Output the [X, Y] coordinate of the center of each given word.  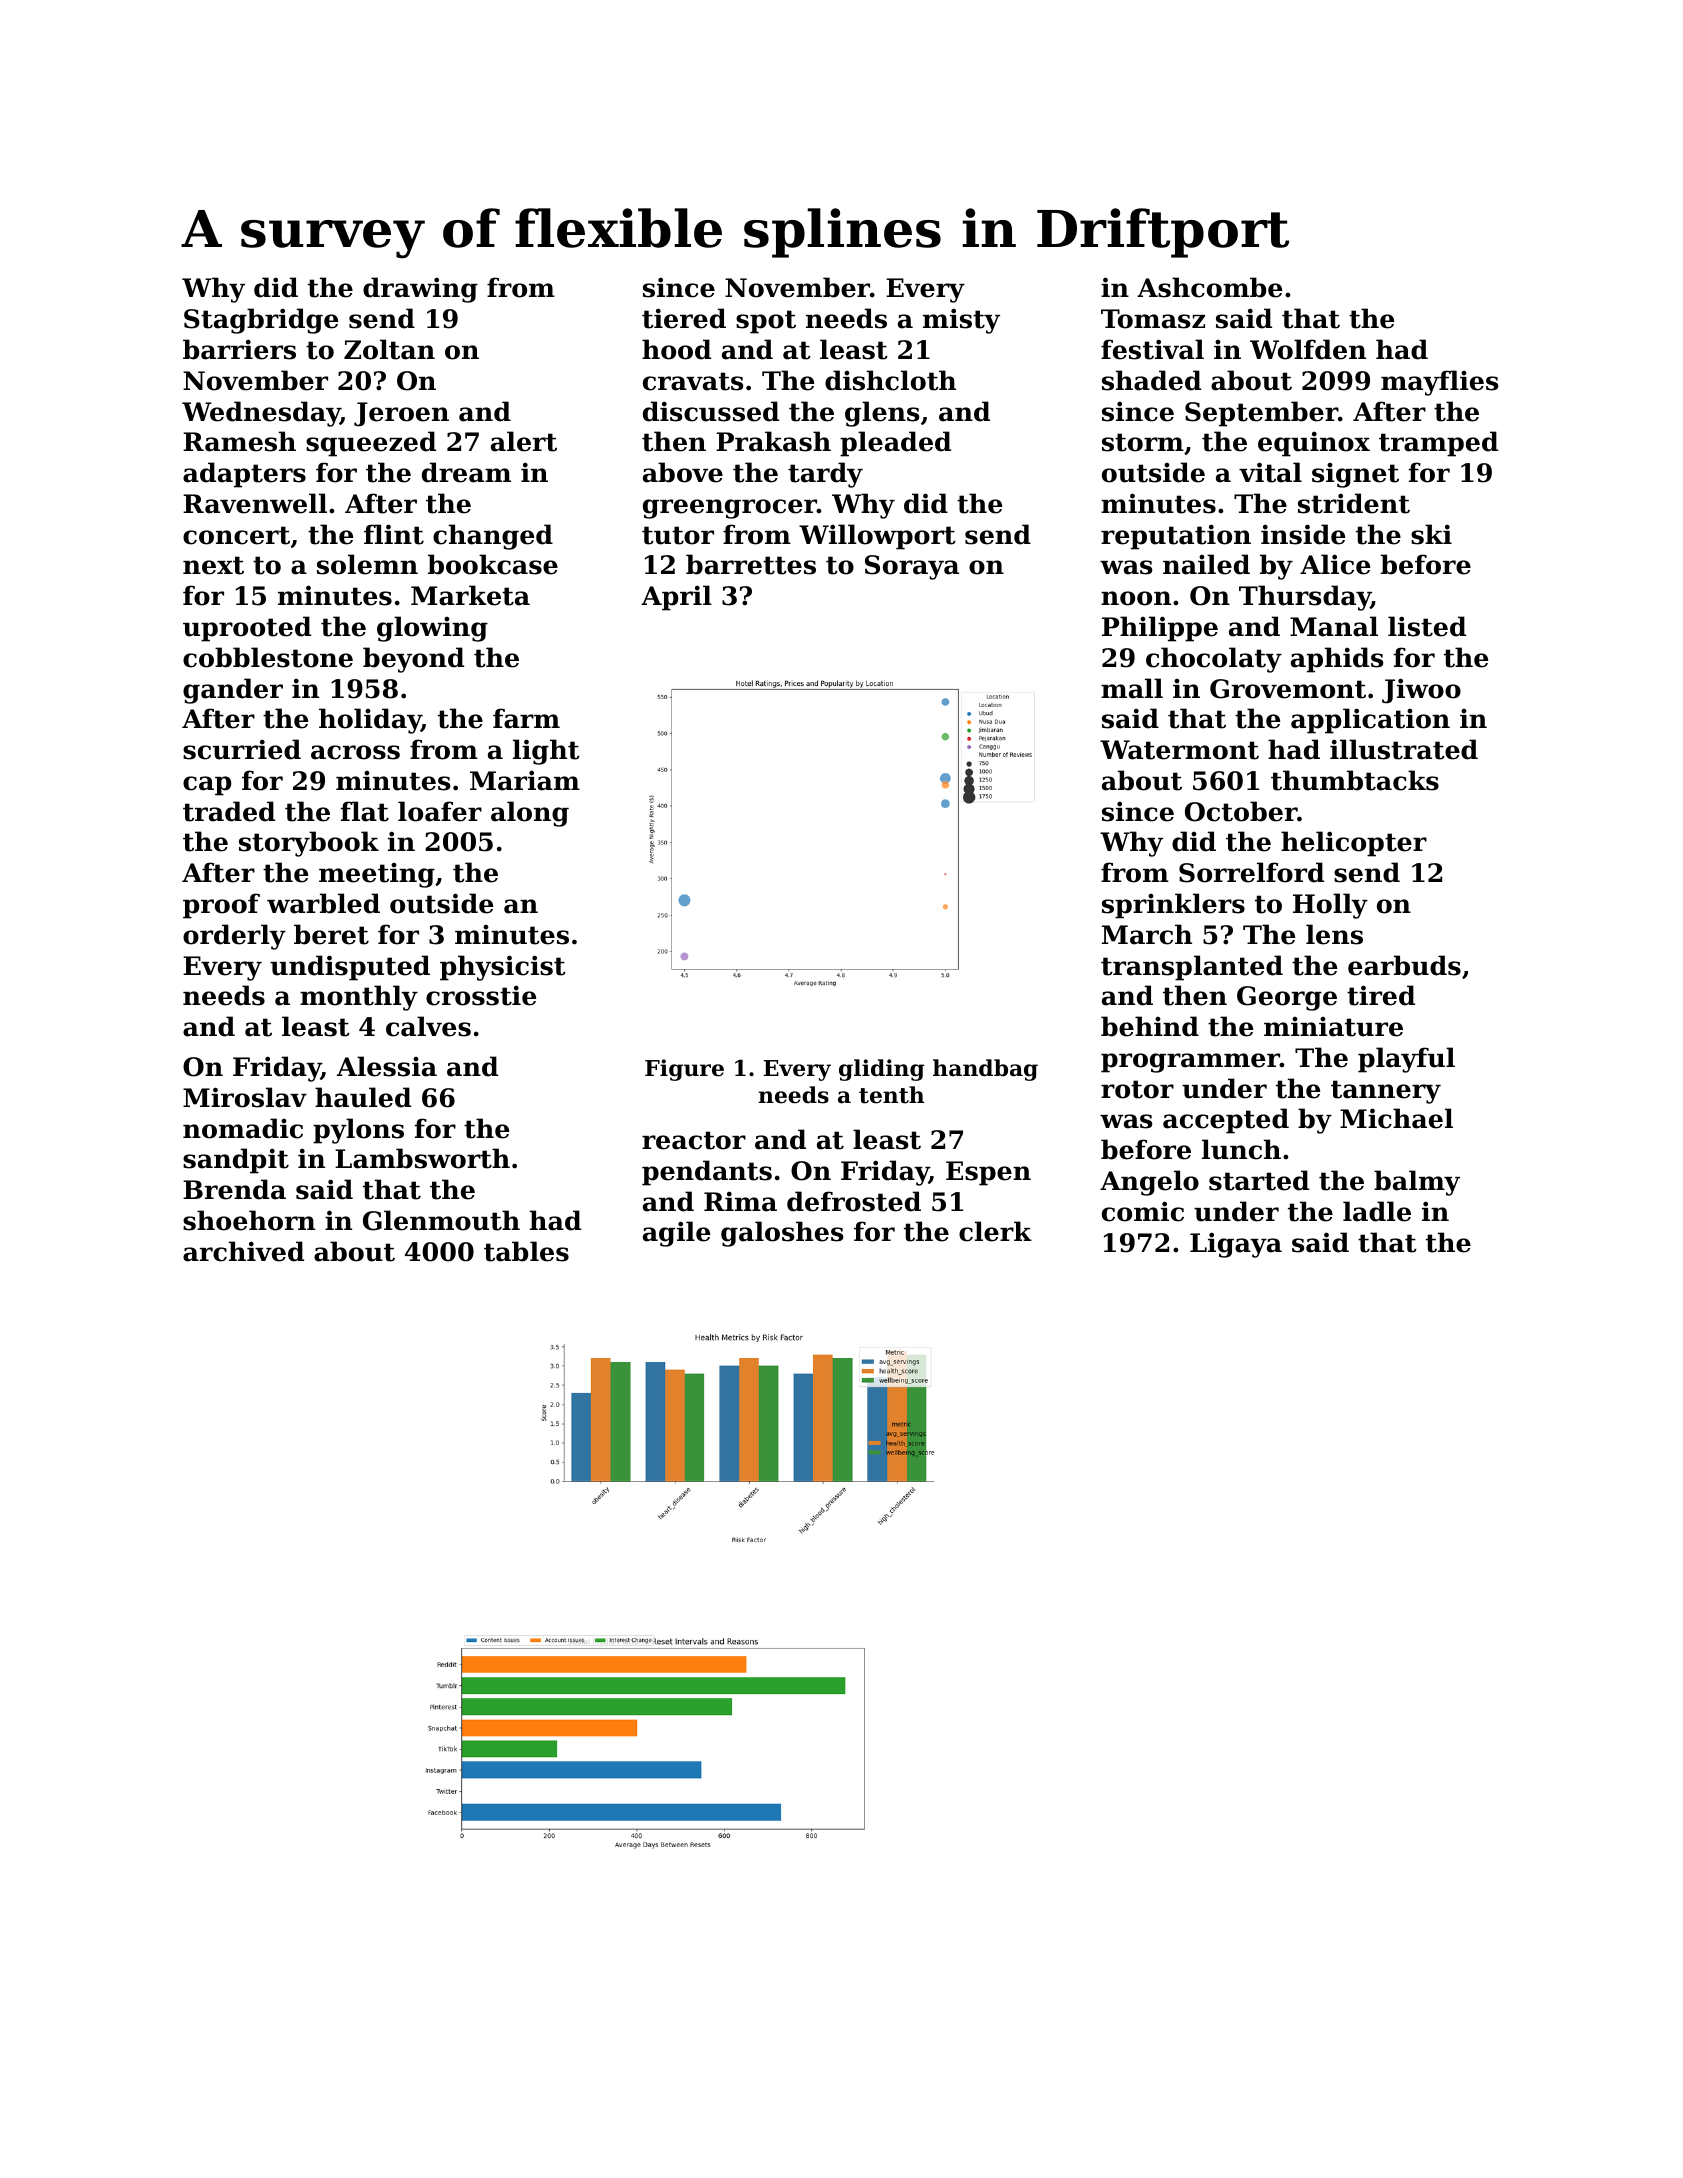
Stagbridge [261, 321]
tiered [684, 318]
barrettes [751, 564]
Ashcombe [1209, 287]
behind [1150, 1026]
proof [221, 906]
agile [676, 1234]
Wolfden [1308, 349]
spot [766, 322]
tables [526, 1251]
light [546, 752]
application [1370, 721]
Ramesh [239, 441]
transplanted [1192, 968]
